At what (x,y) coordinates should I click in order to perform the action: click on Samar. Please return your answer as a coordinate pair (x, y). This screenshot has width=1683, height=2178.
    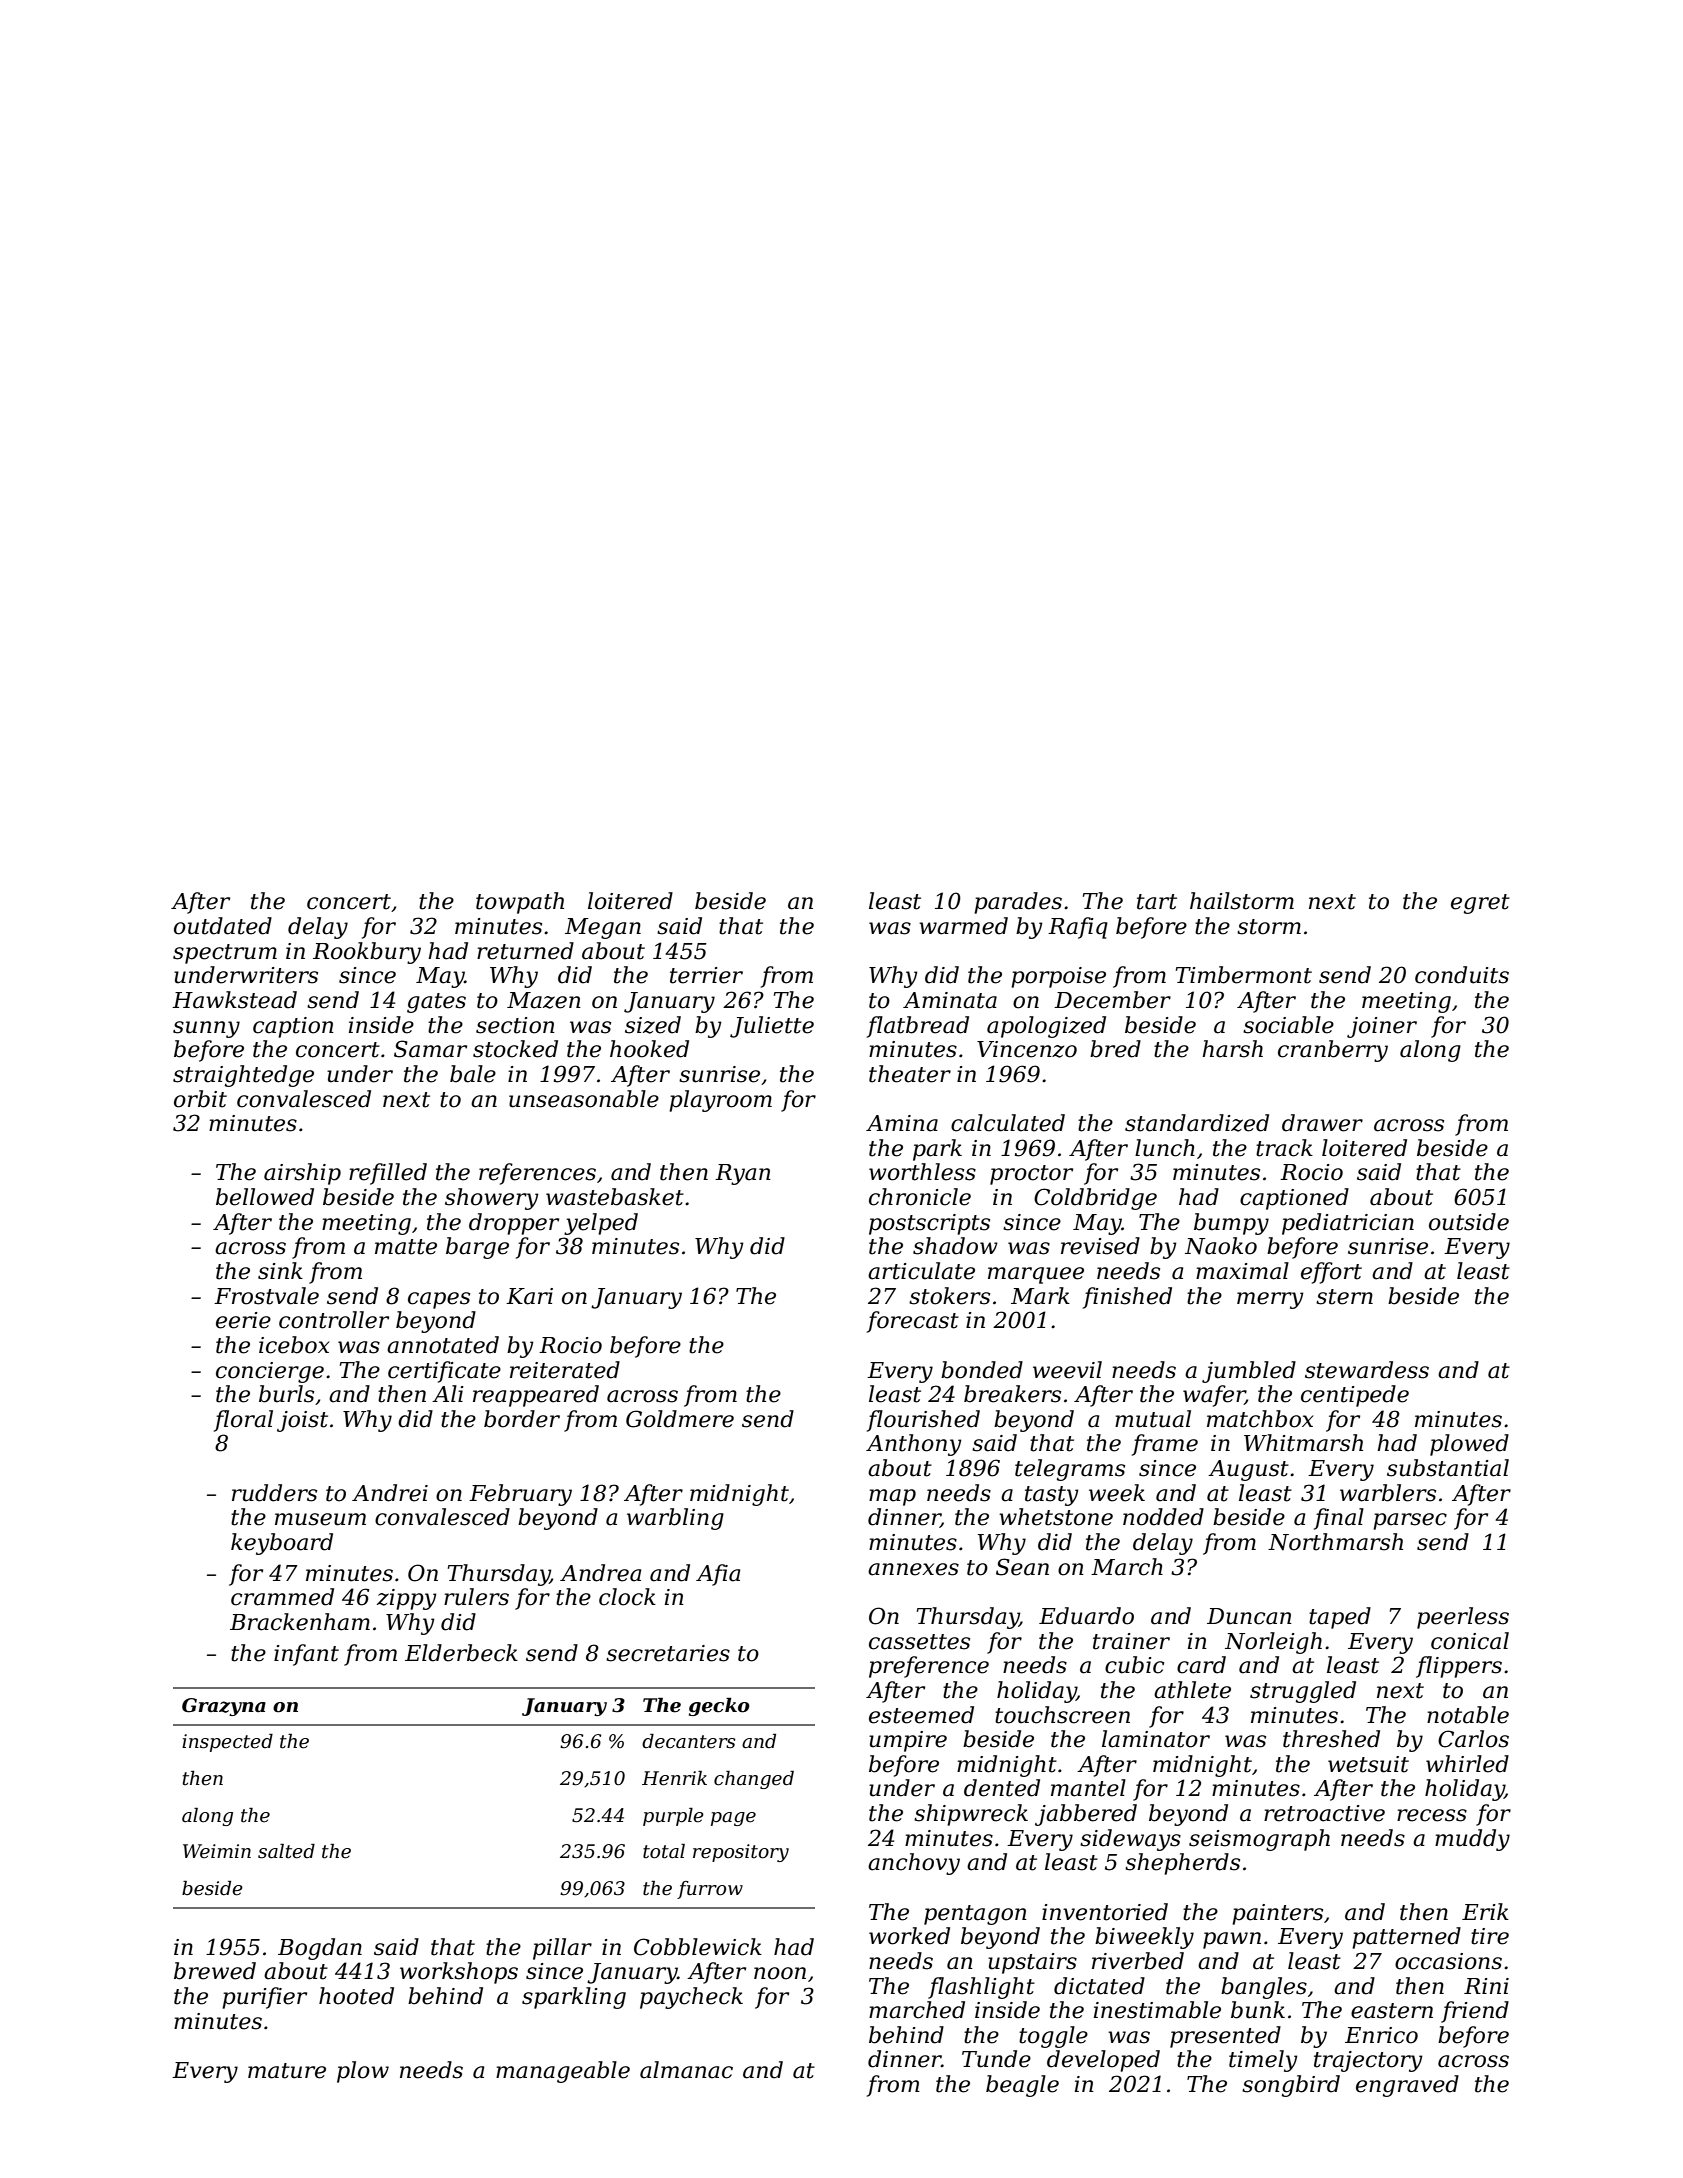
    Looking at the image, I should click on (430, 1049).
